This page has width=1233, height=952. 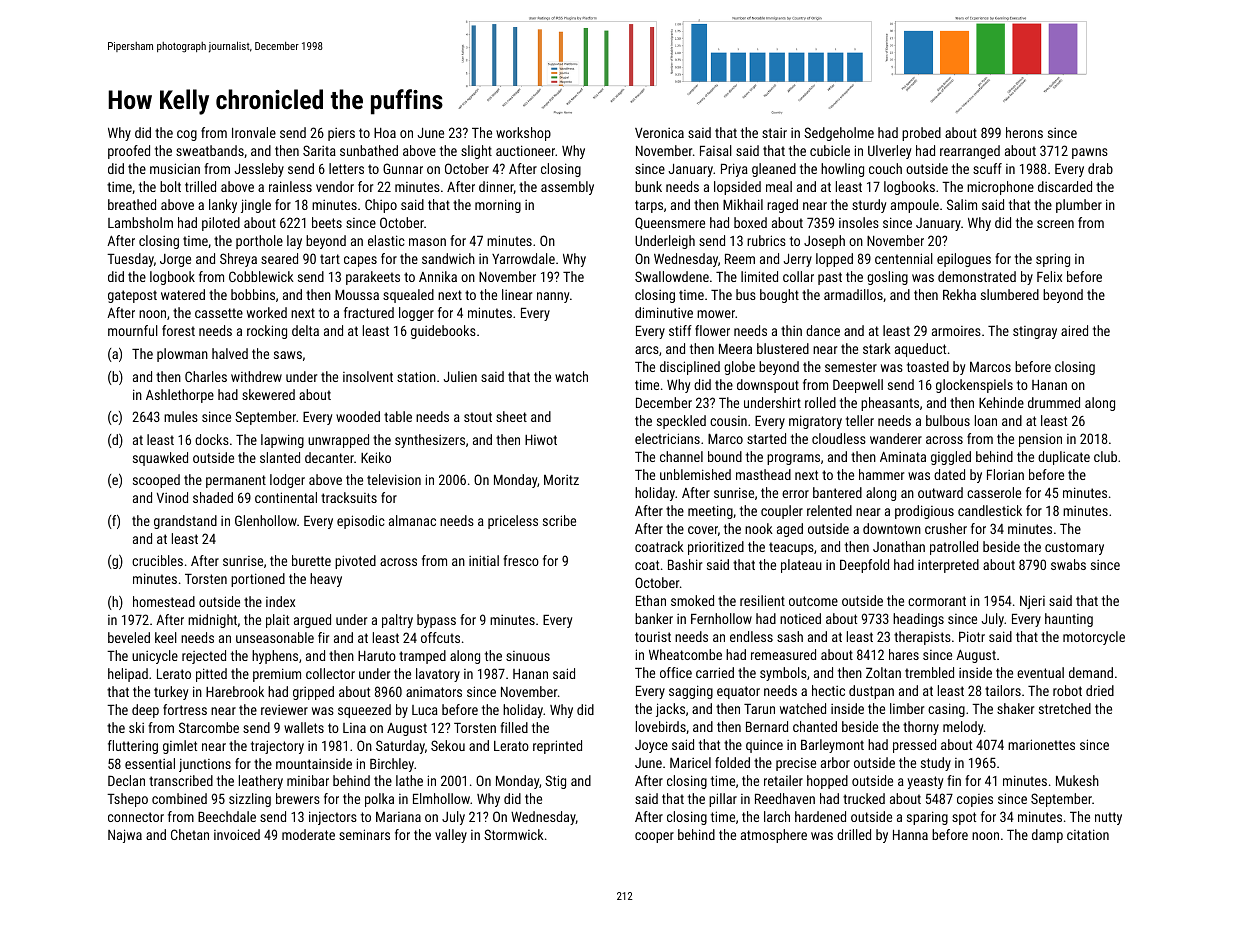 What do you see at coordinates (921, 728) in the page?
I see `thorny` at bounding box center [921, 728].
